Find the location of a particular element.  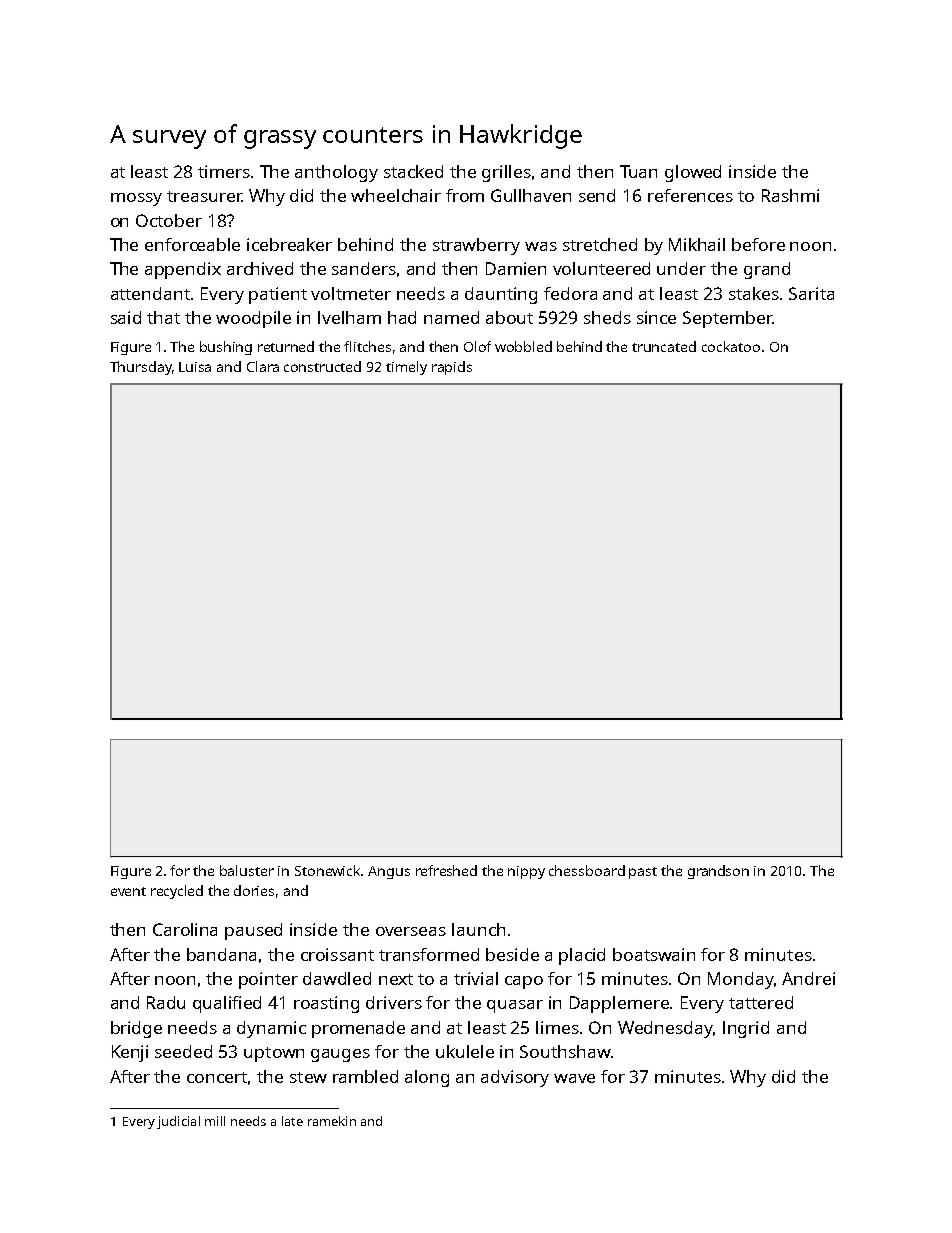

past is located at coordinates (643, 873).
